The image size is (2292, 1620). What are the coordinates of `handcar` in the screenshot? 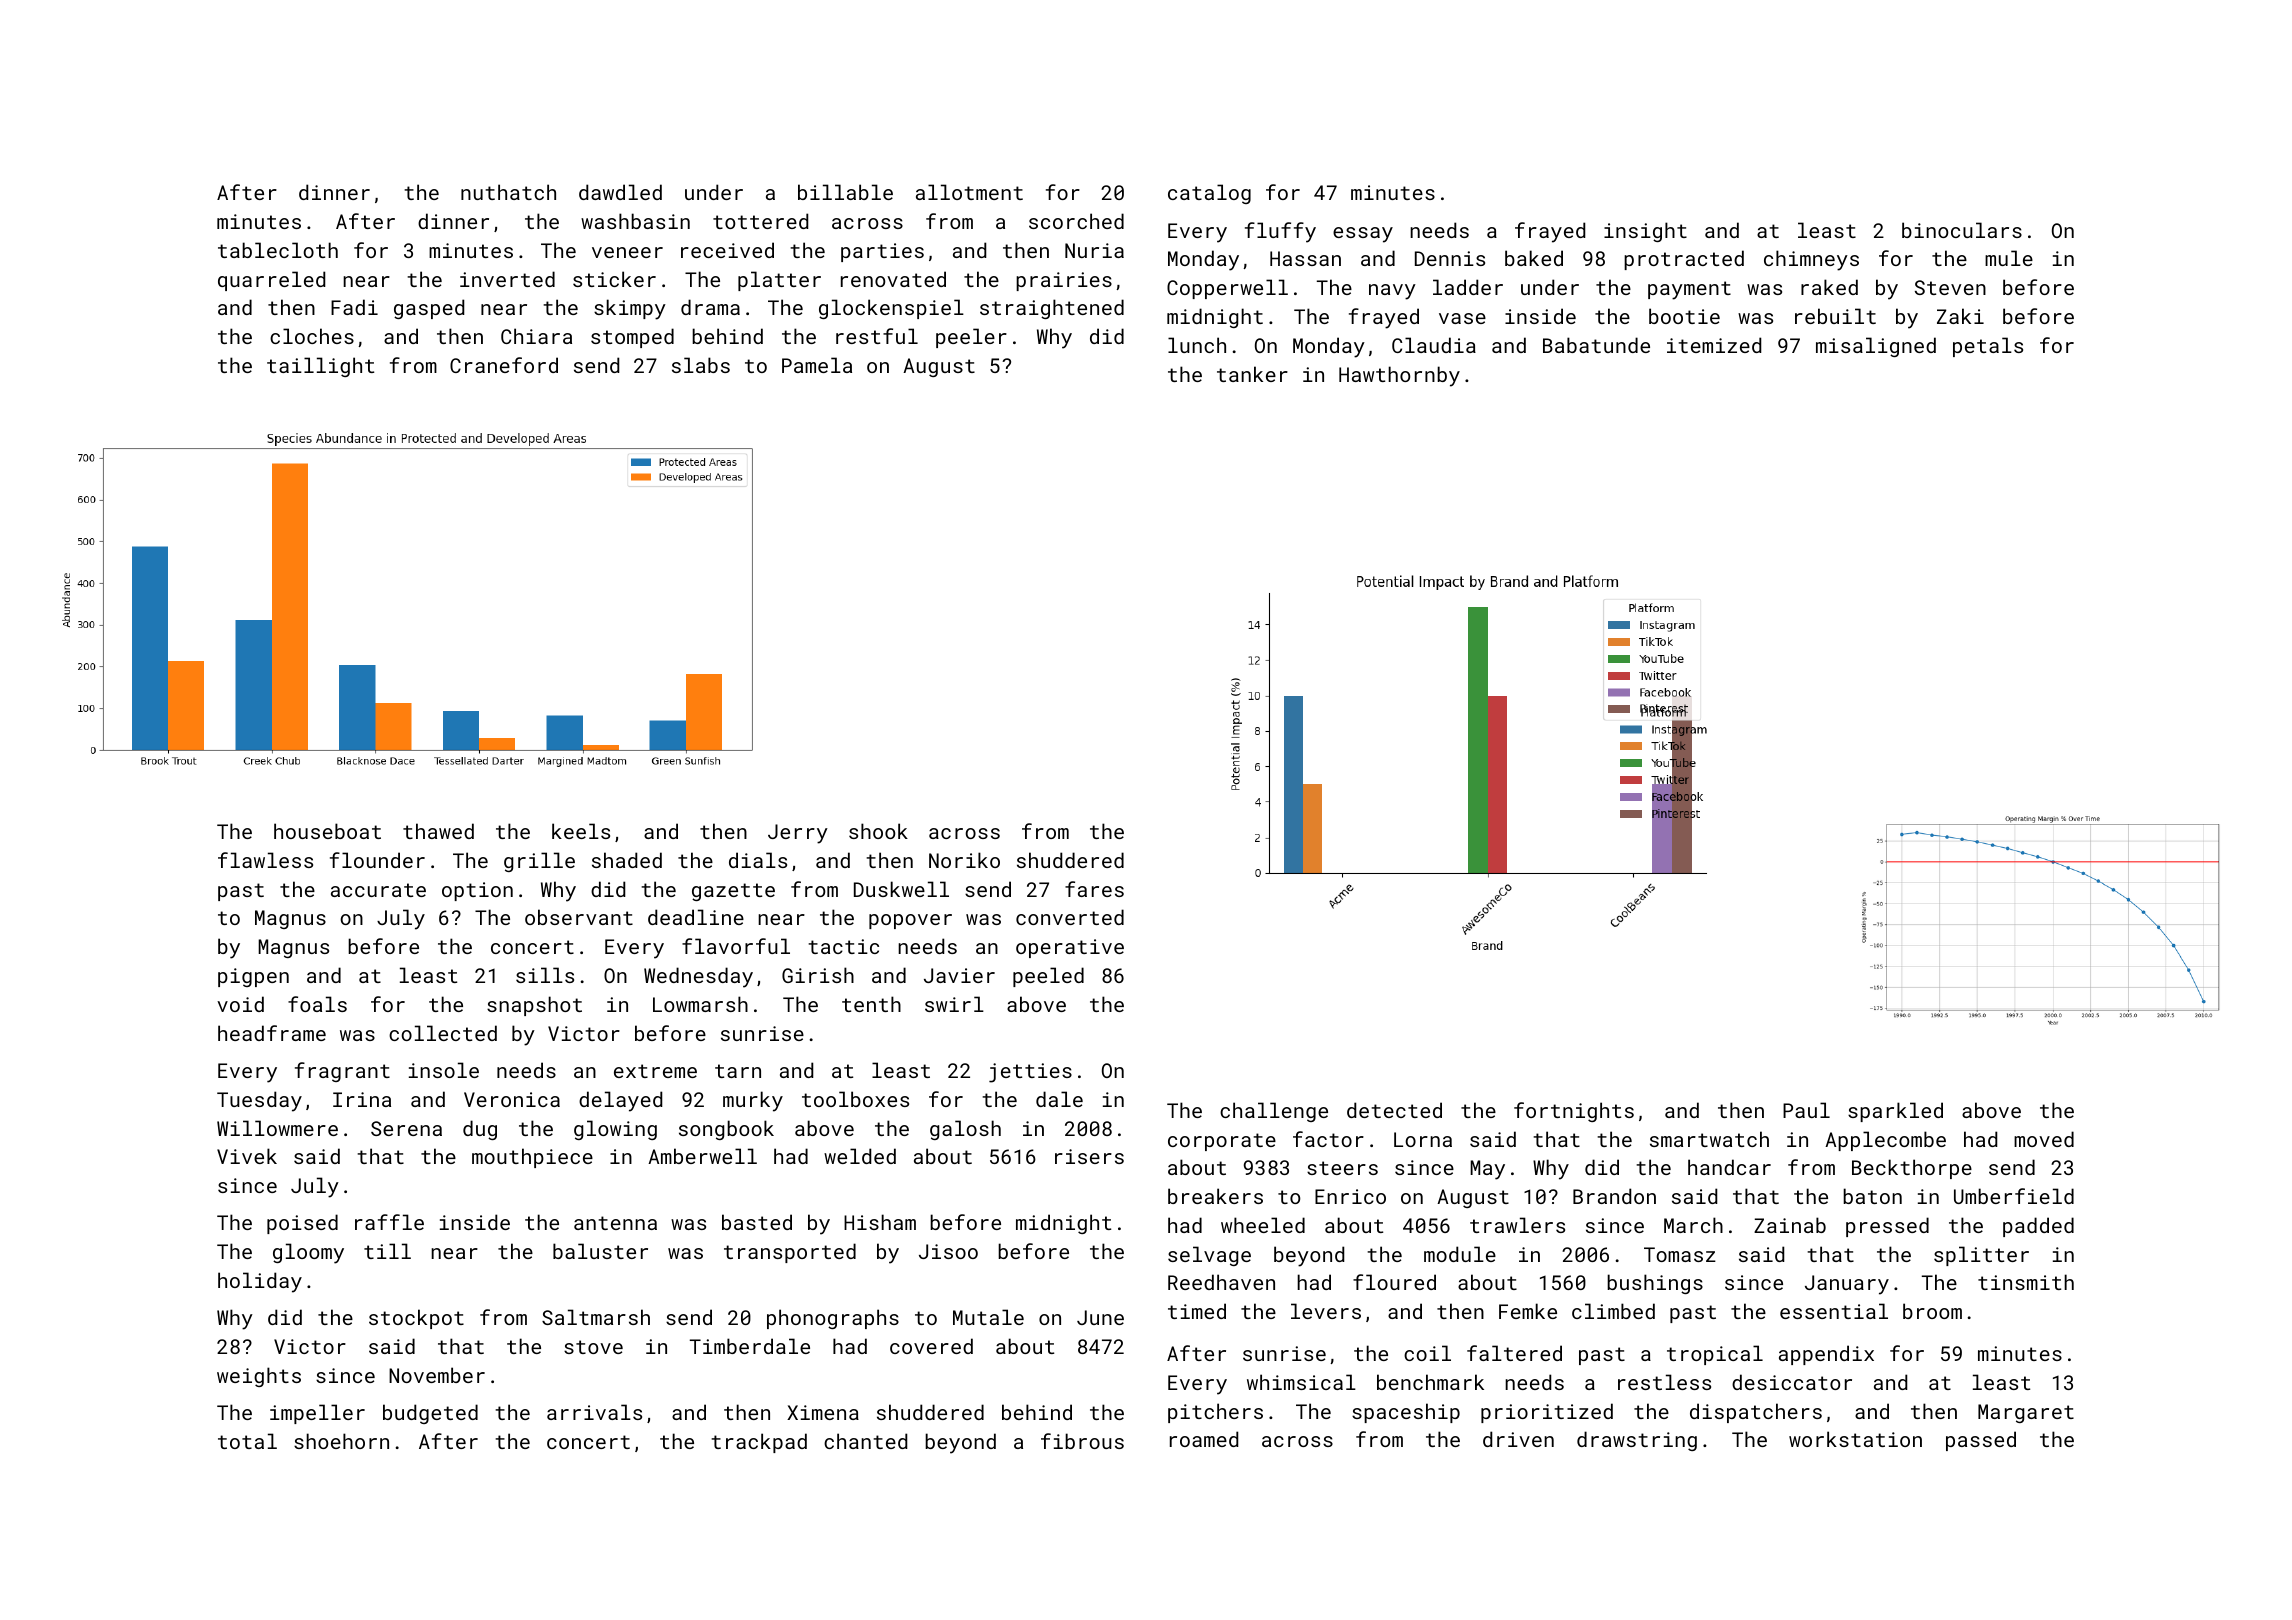 It's located at (1729, 1167).
